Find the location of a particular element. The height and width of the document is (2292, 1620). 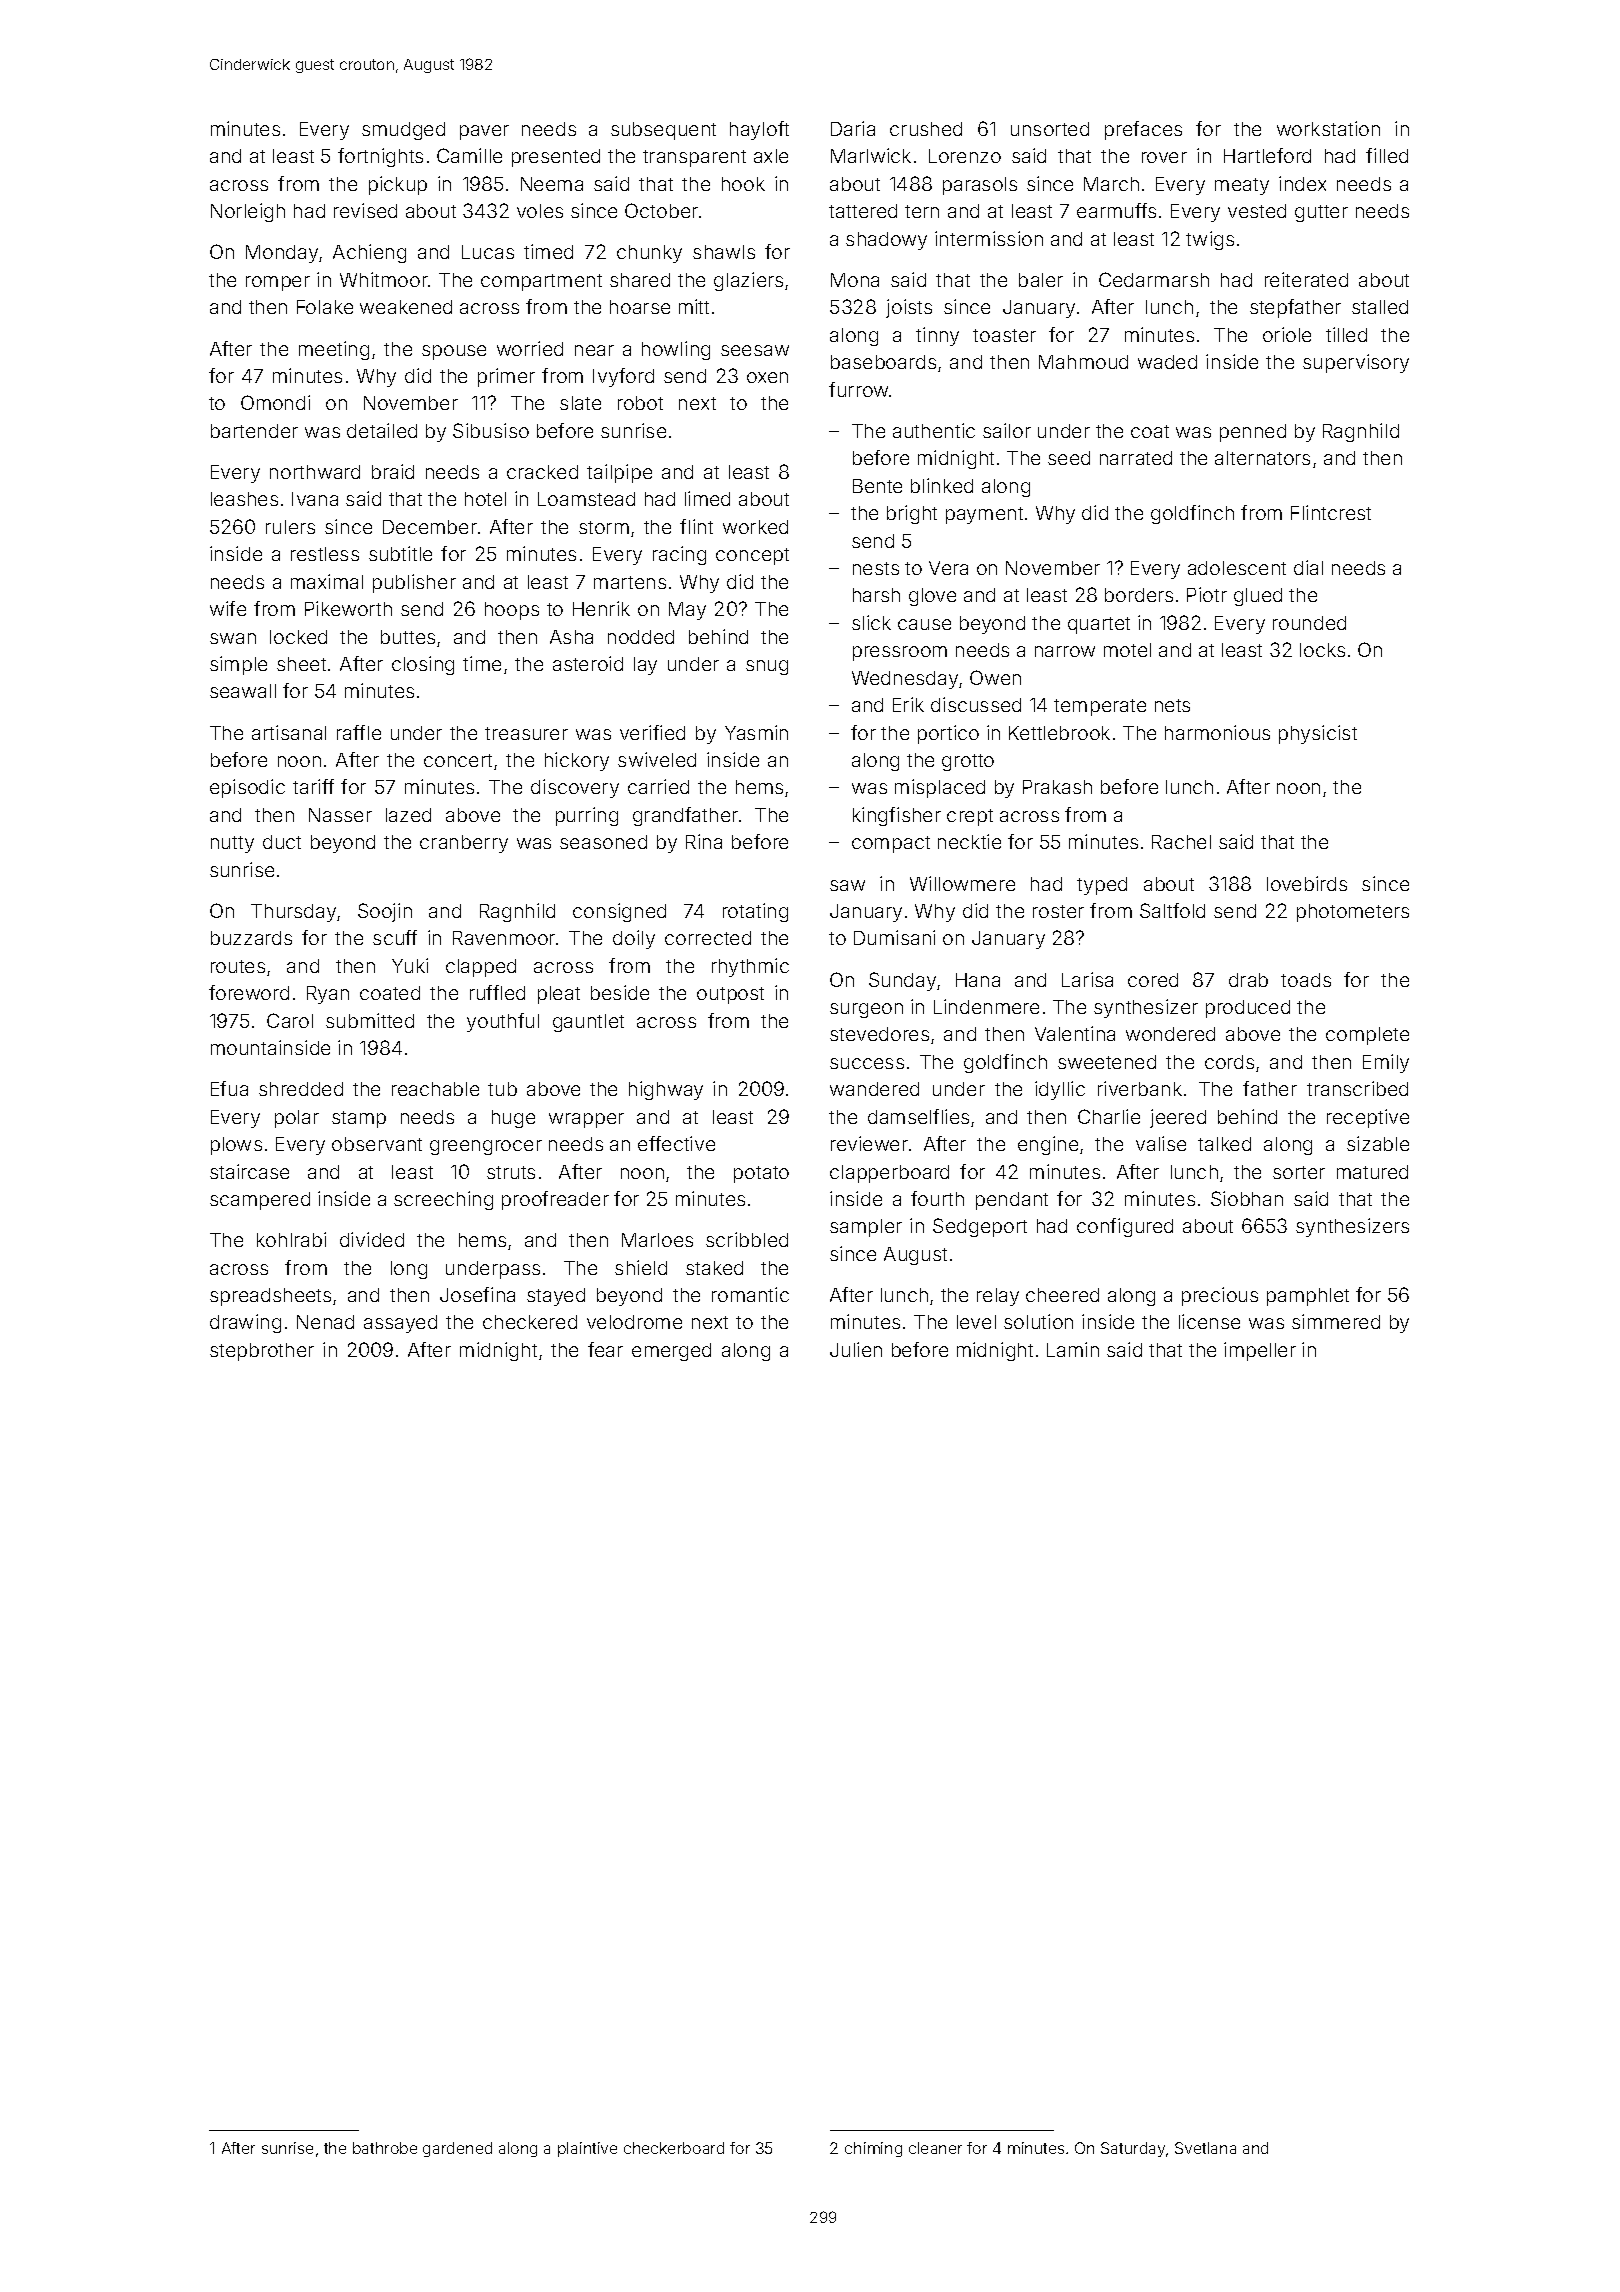

prefaces is located at coordinates (1143, 130).
